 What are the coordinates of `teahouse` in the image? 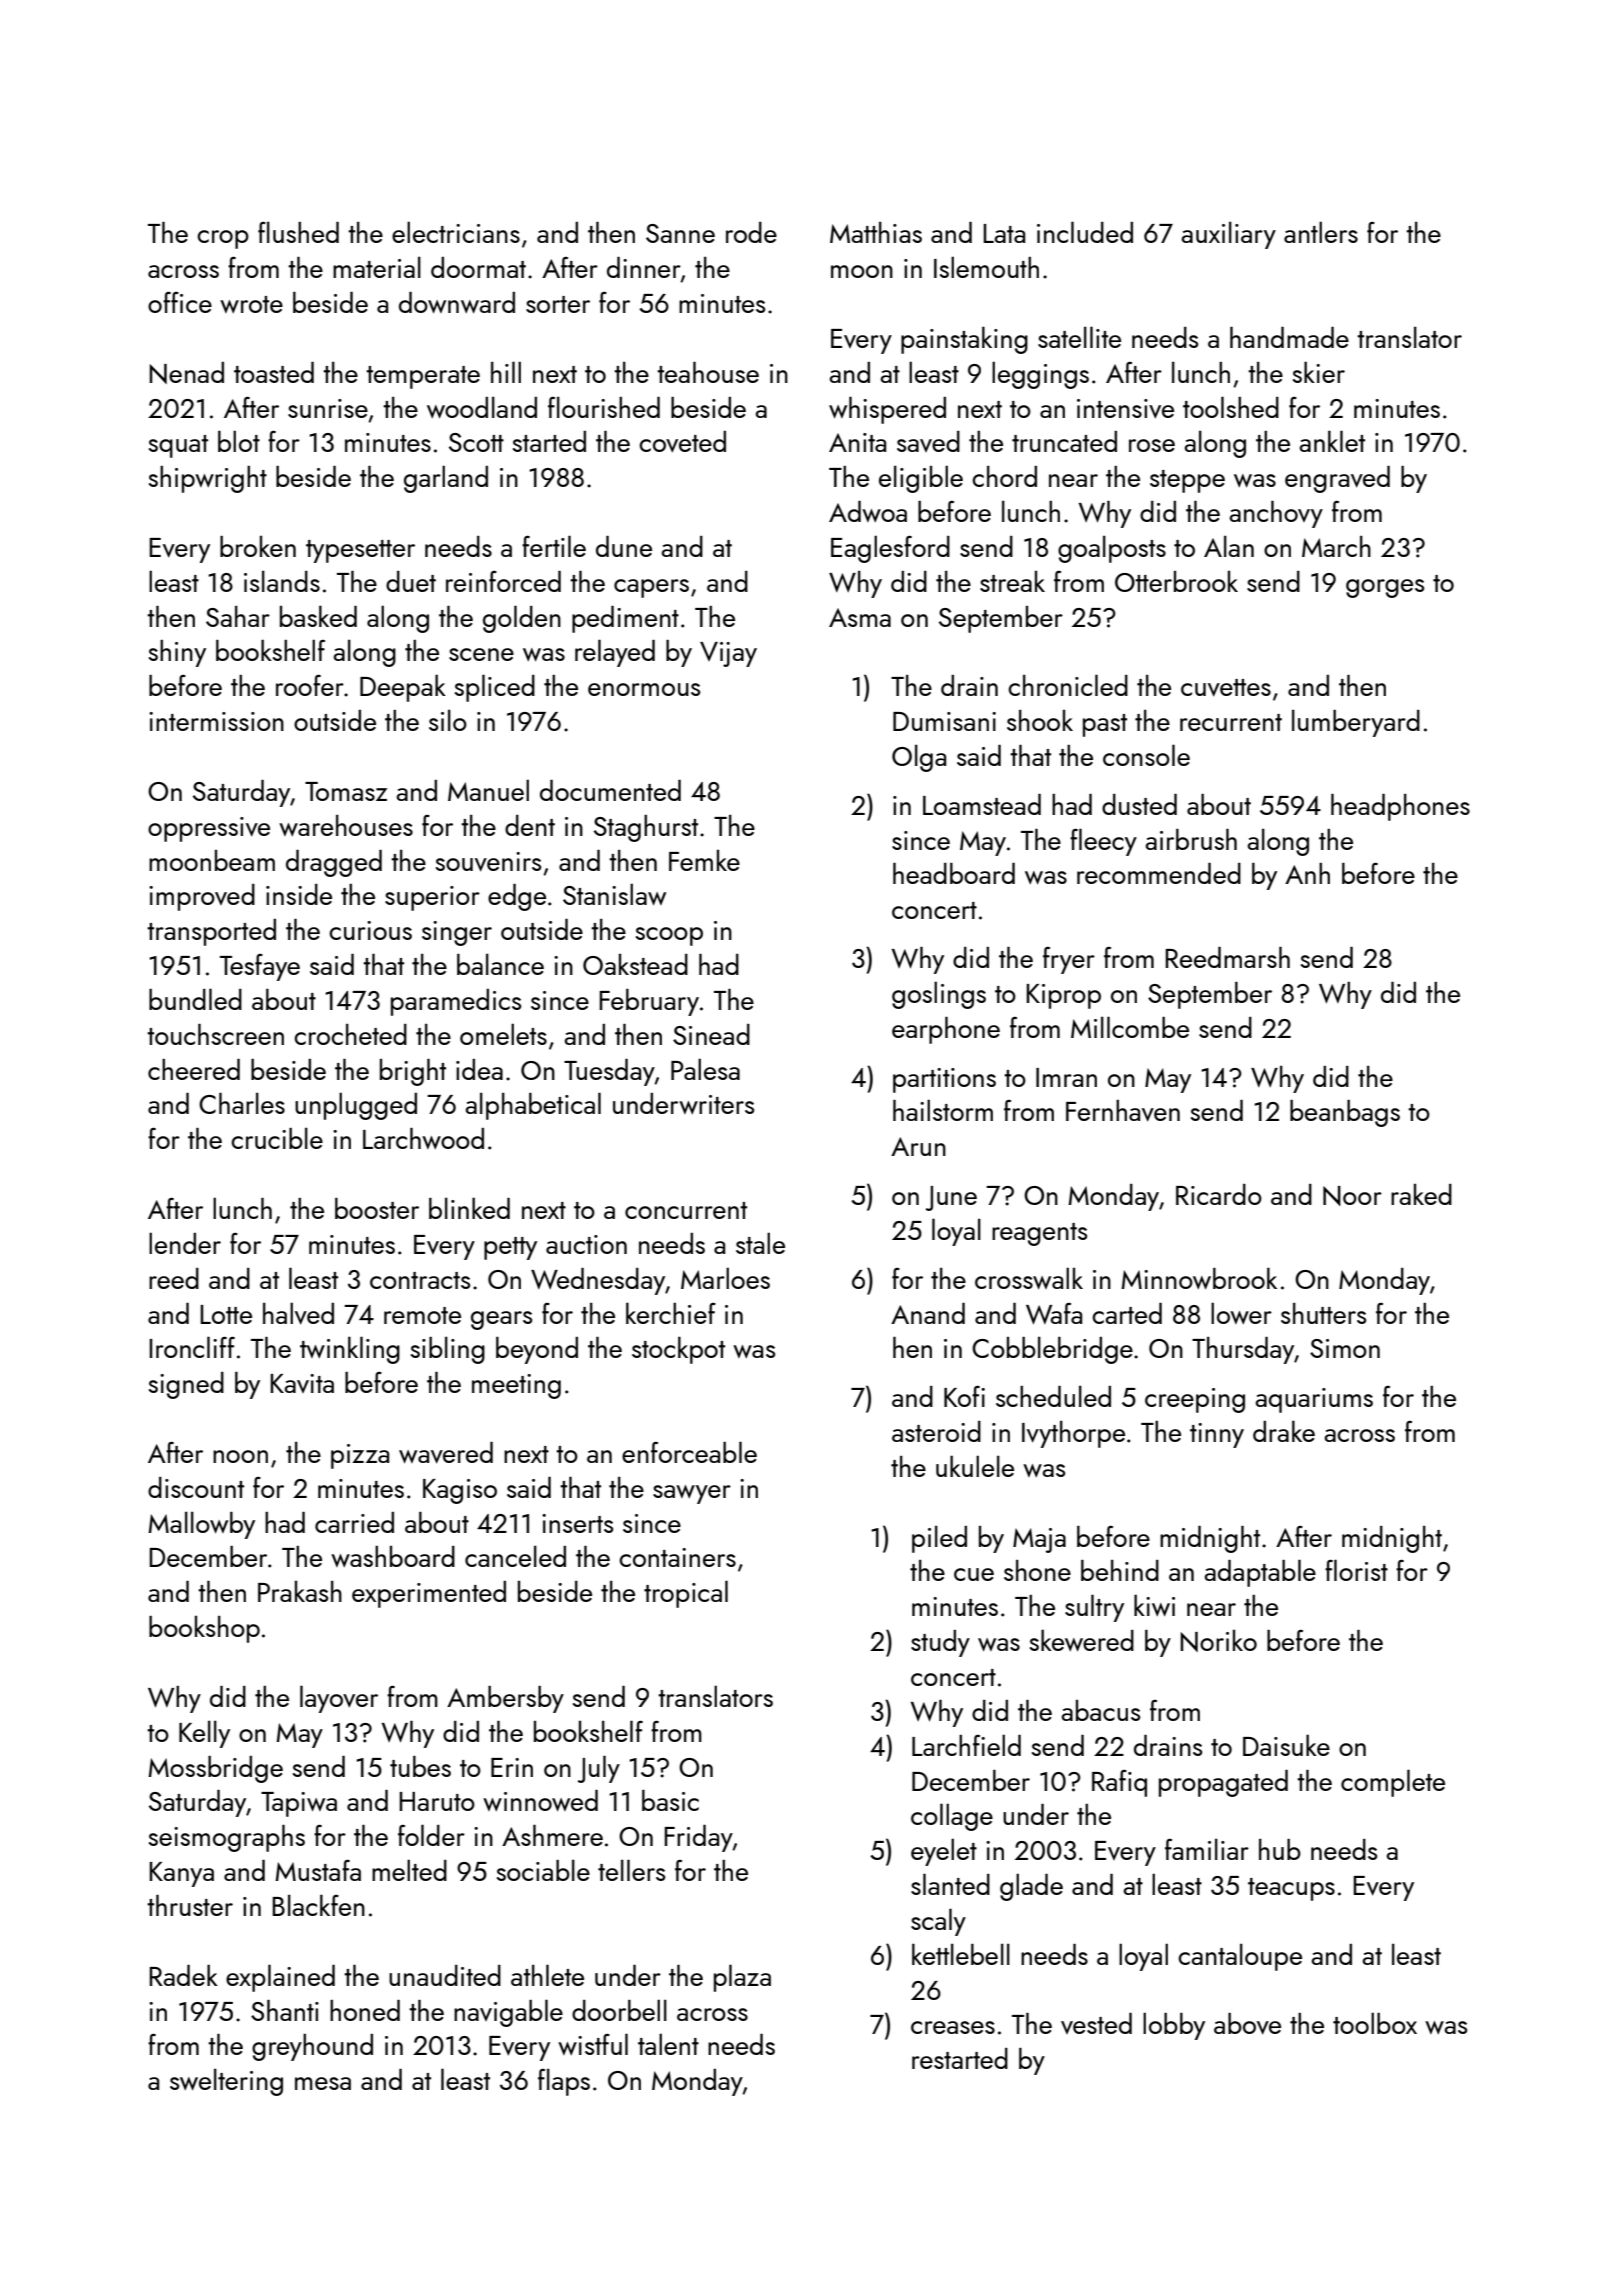 It's located at (708, 372).
